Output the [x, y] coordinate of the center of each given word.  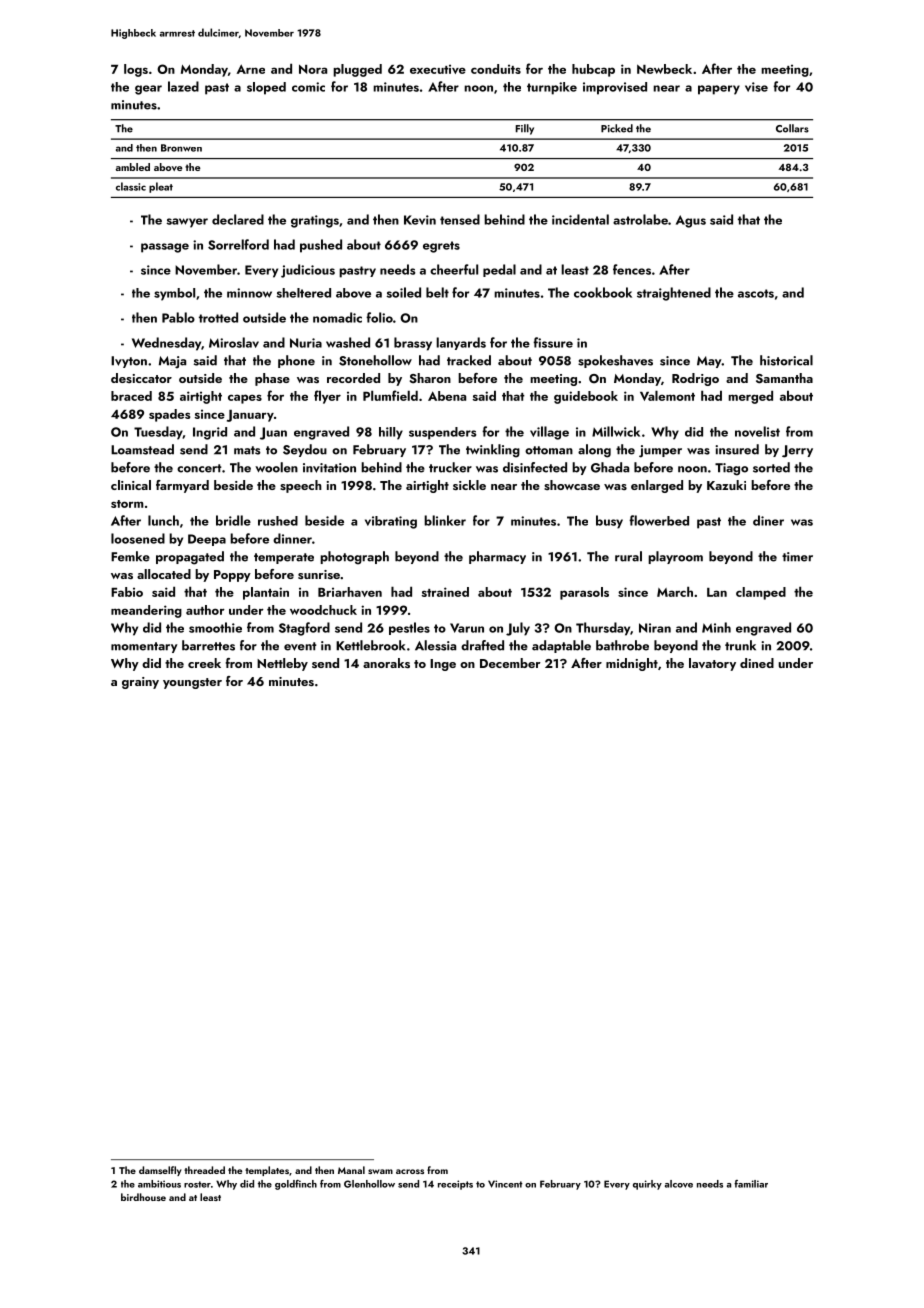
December [510, 663]
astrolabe [640, 219]
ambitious [159, 1184]
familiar [751, 1184]
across [410, 1171]
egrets [441, 247]
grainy [140, 683]
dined [757, 663]
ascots [756, 293]
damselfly [160, 1171]
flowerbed [659, 520]
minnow [249, 293]
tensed [460, 219]
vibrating [391, 522]
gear [148, 90]
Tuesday [158, 433]
